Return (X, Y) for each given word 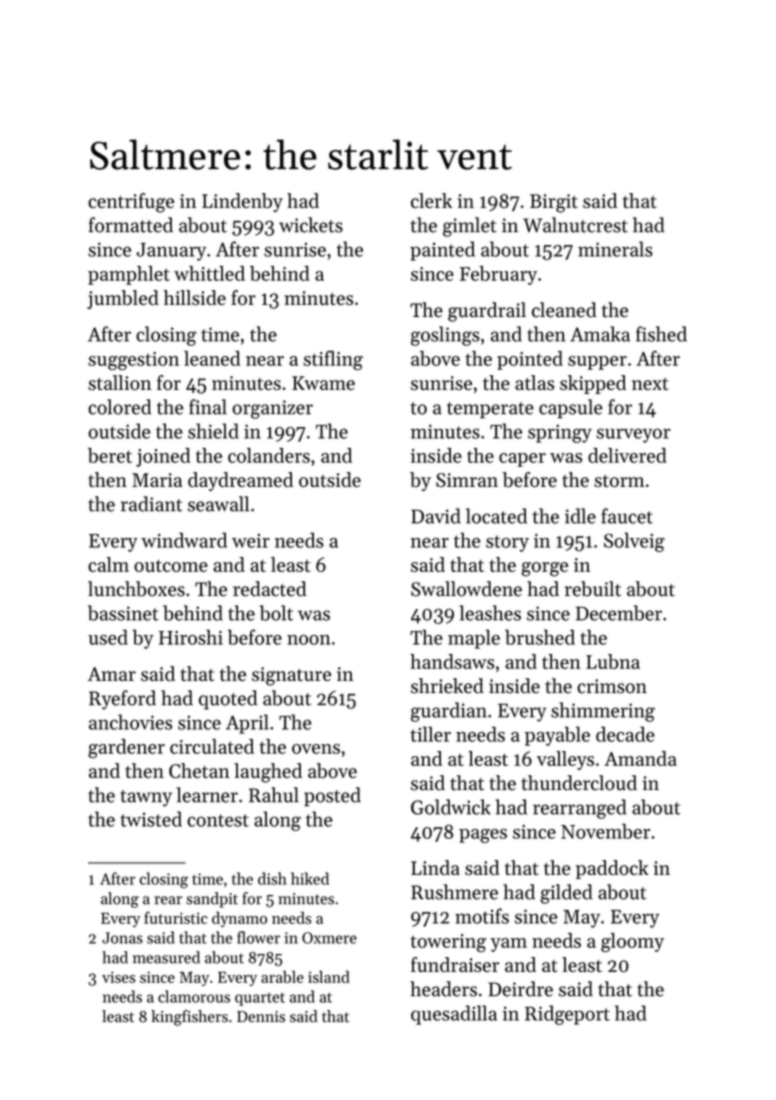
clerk (431, 200)
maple (474, 639)
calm (108, 564)
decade (625, 734)
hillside (195, 297)
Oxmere (329, 938)
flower (258, 937)
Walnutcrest (575, 225)
